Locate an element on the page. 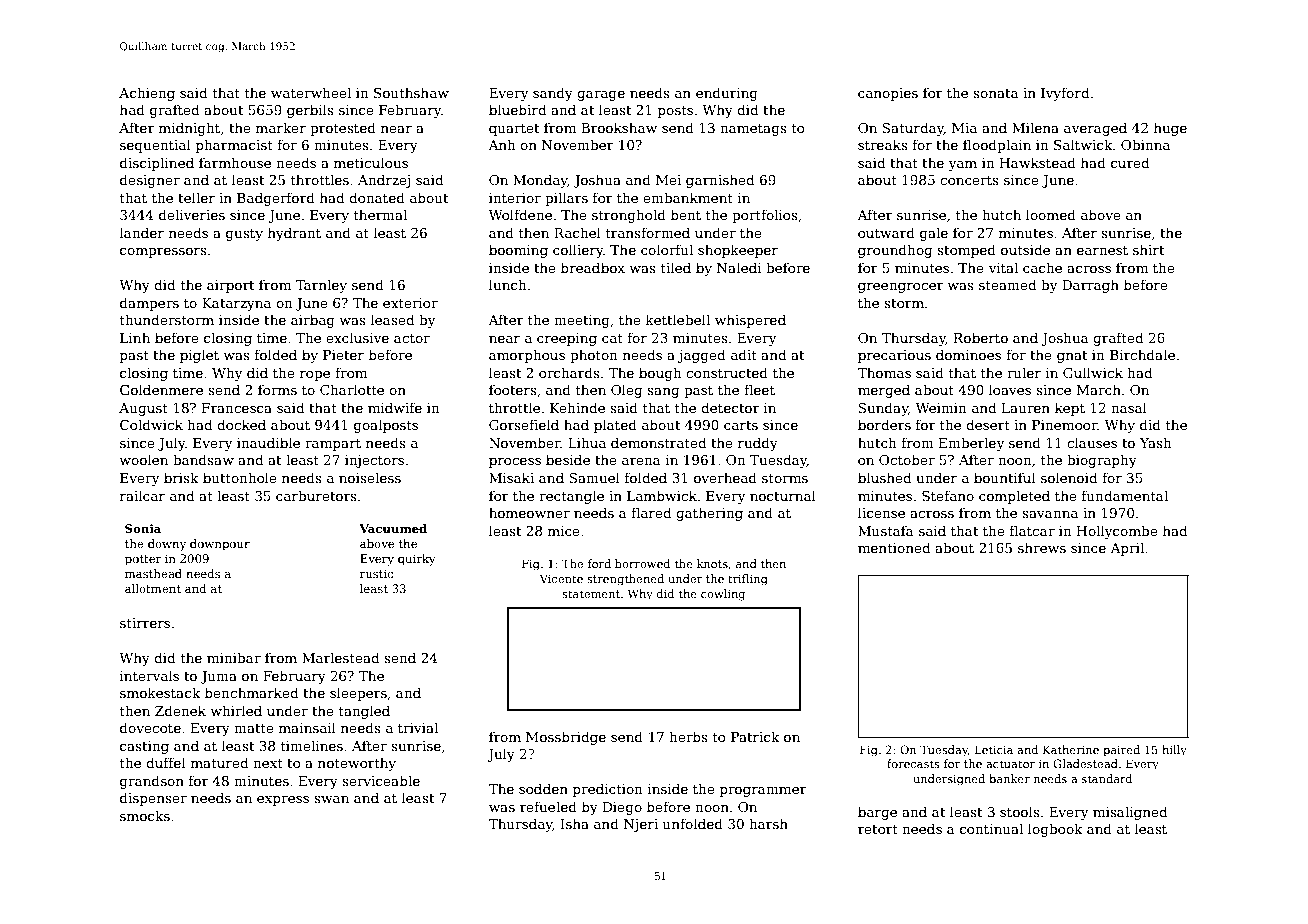  pharmacist is located at coordinates (234, 146).
